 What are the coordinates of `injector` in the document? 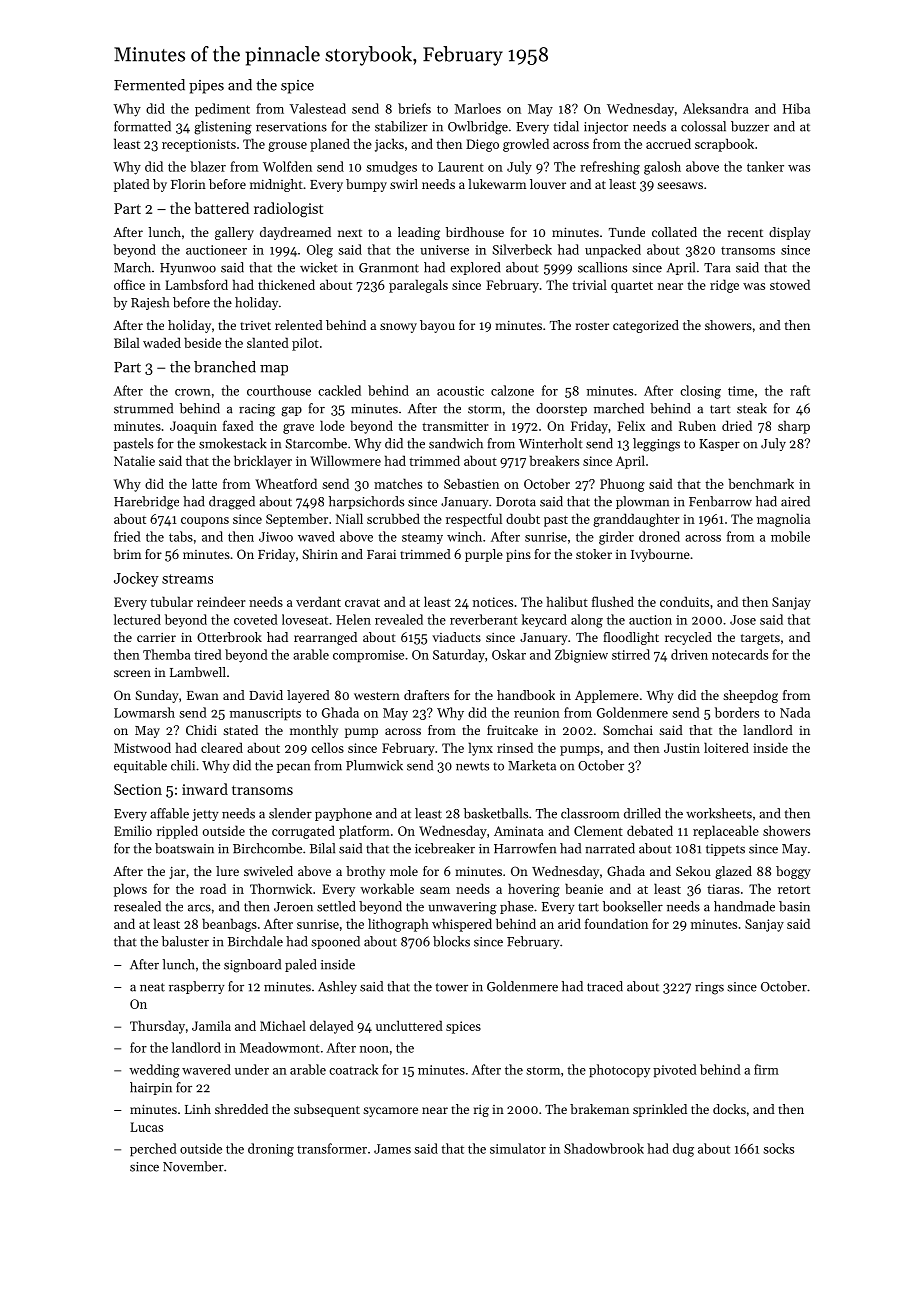 It's located at (606, 128).
